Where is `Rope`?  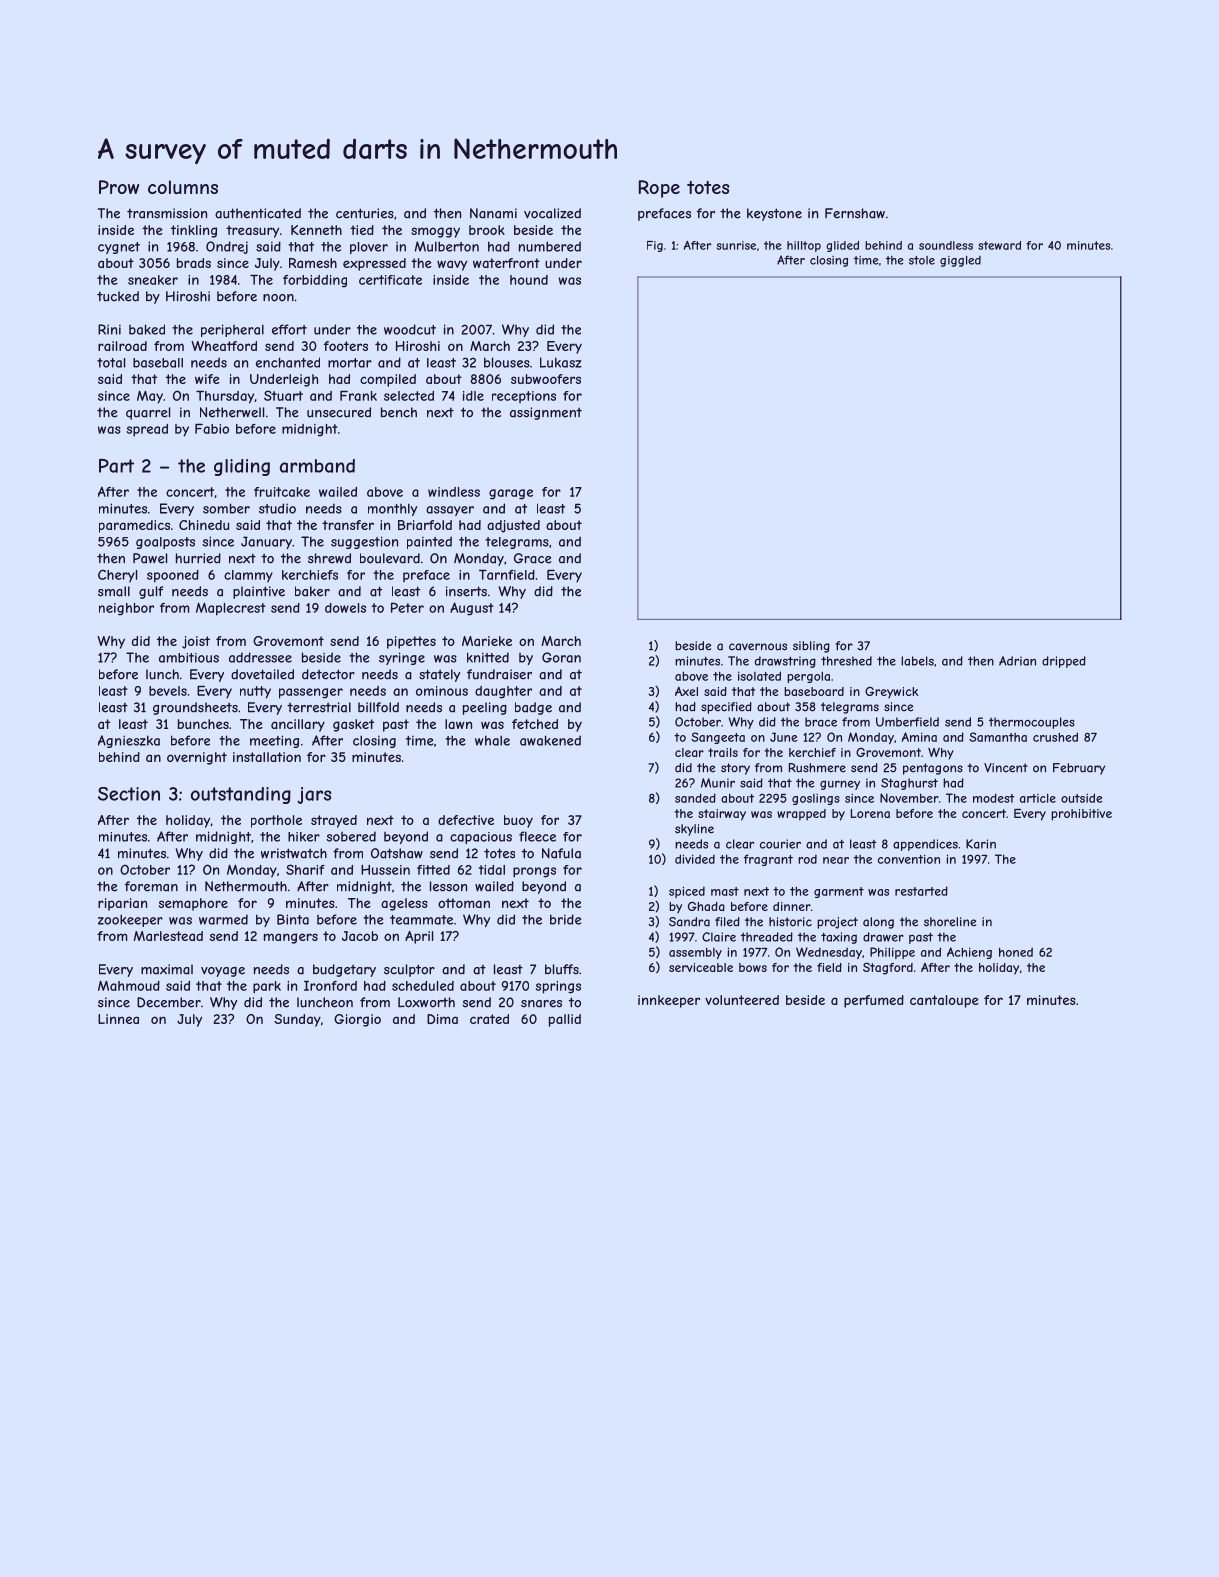 Rope is located at coordinates (659, 189).
